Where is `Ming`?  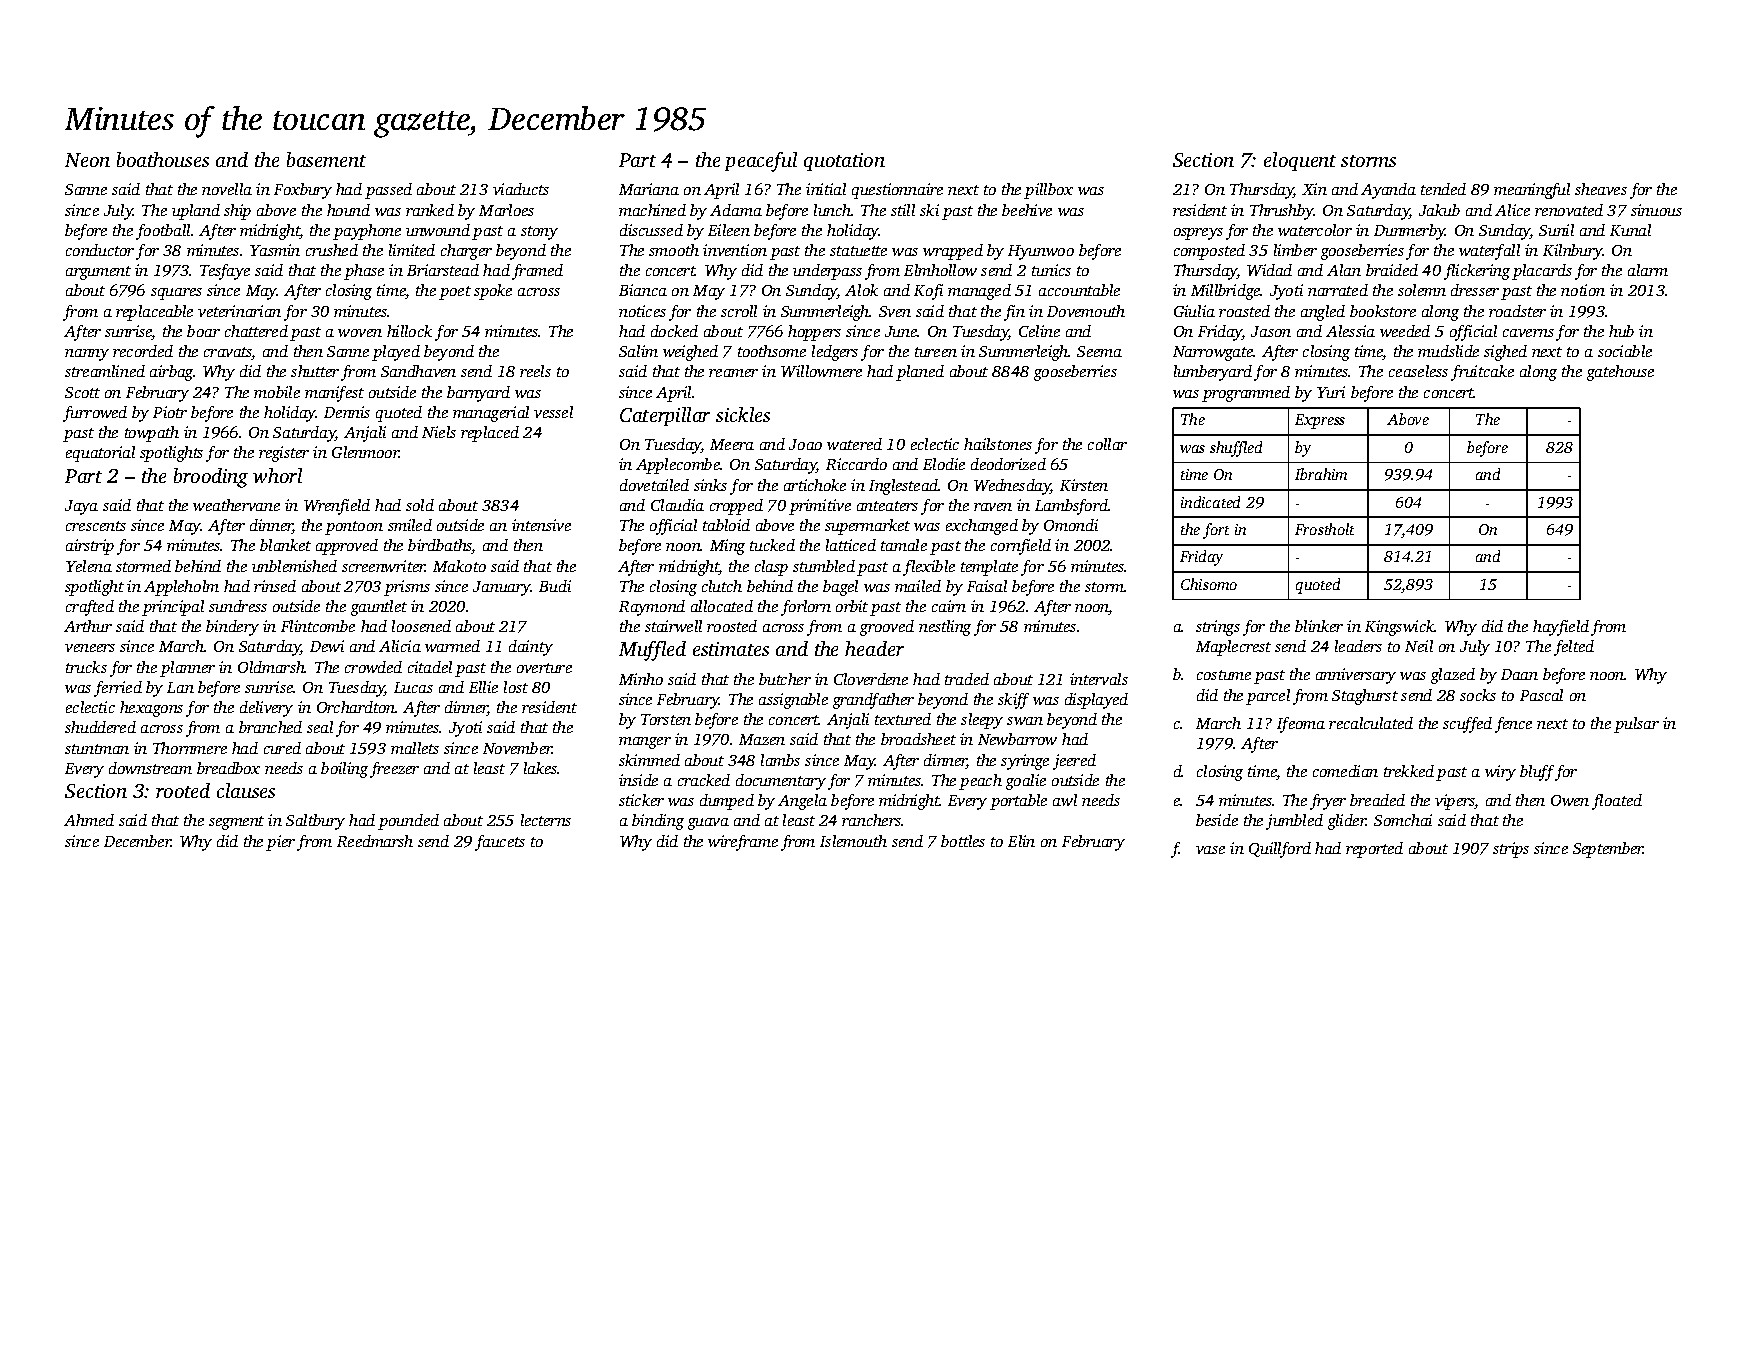 Ming is located at coordinates (727, 547).
